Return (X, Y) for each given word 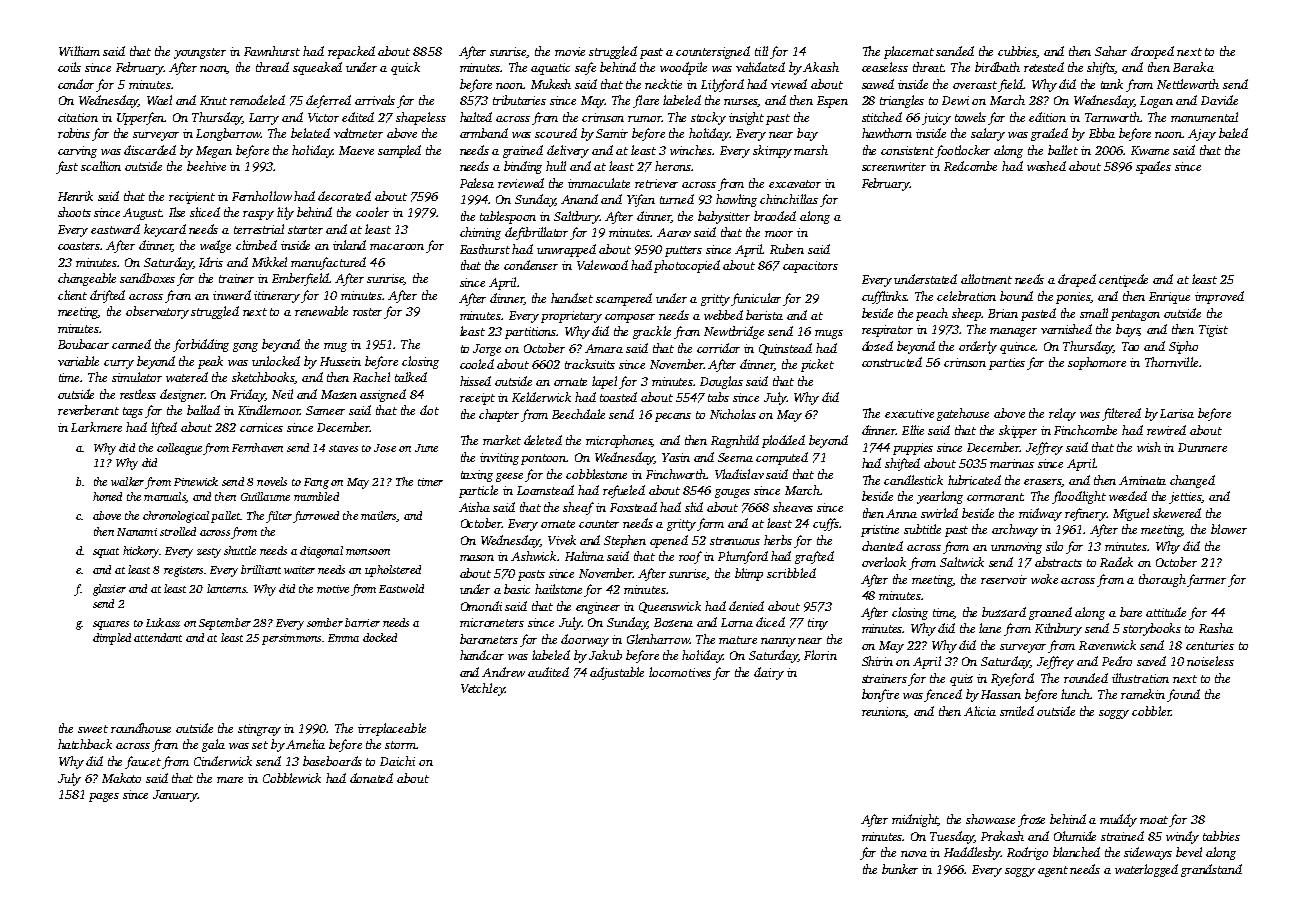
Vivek (562, 540)
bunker (900, 869)
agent (1053, 871)
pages (104, 797)
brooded (775, 216)
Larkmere (96, 427)
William (79, 51)
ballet (1063, 150)
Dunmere (1202, 447)
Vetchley (483, 689)
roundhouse (141, 728)
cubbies (1017, 52)
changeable (87, 279)
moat (1155, 821)
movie (570, 51)
